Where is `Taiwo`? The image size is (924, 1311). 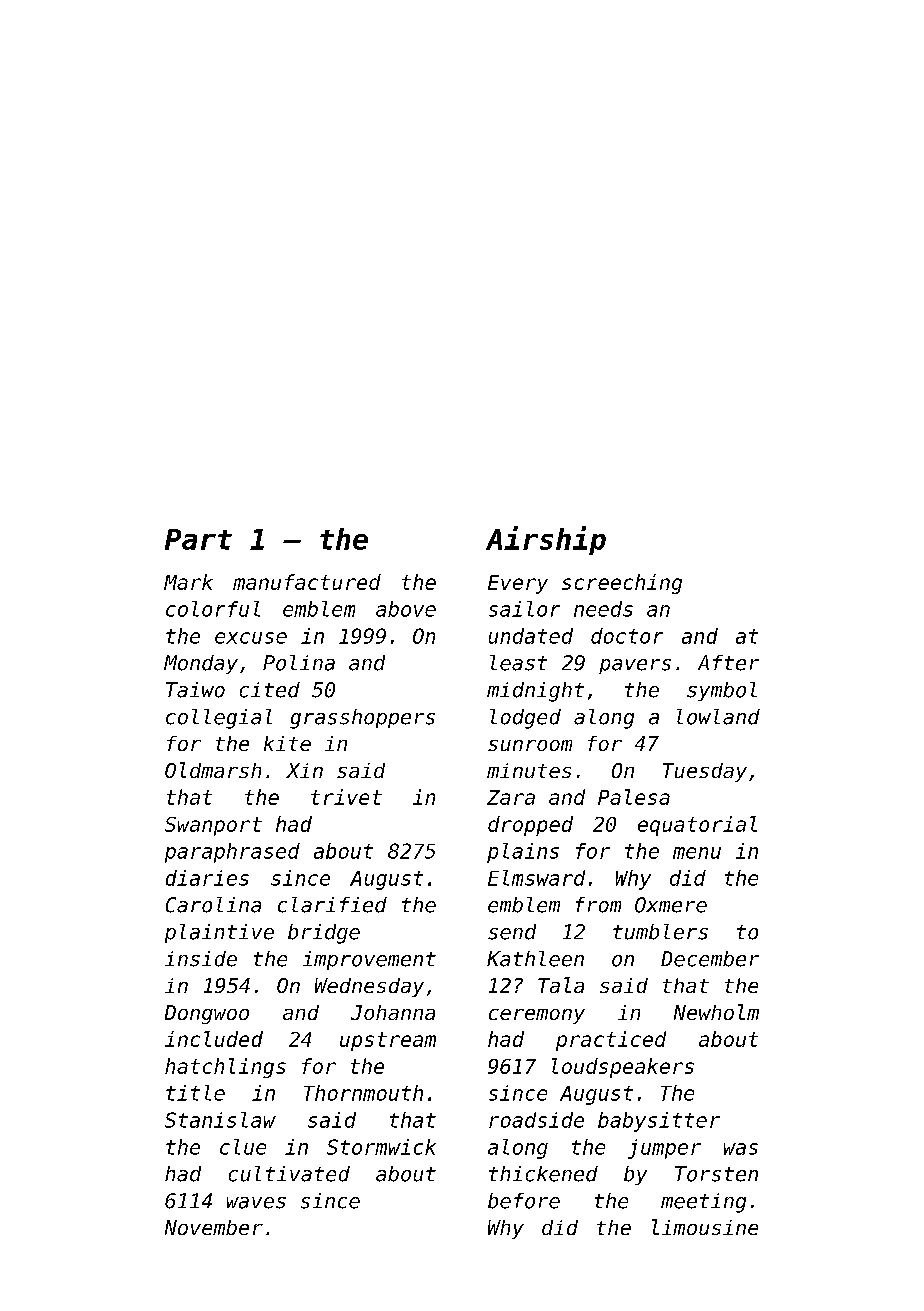
Taiwo is located at coordinates (195, 690).
